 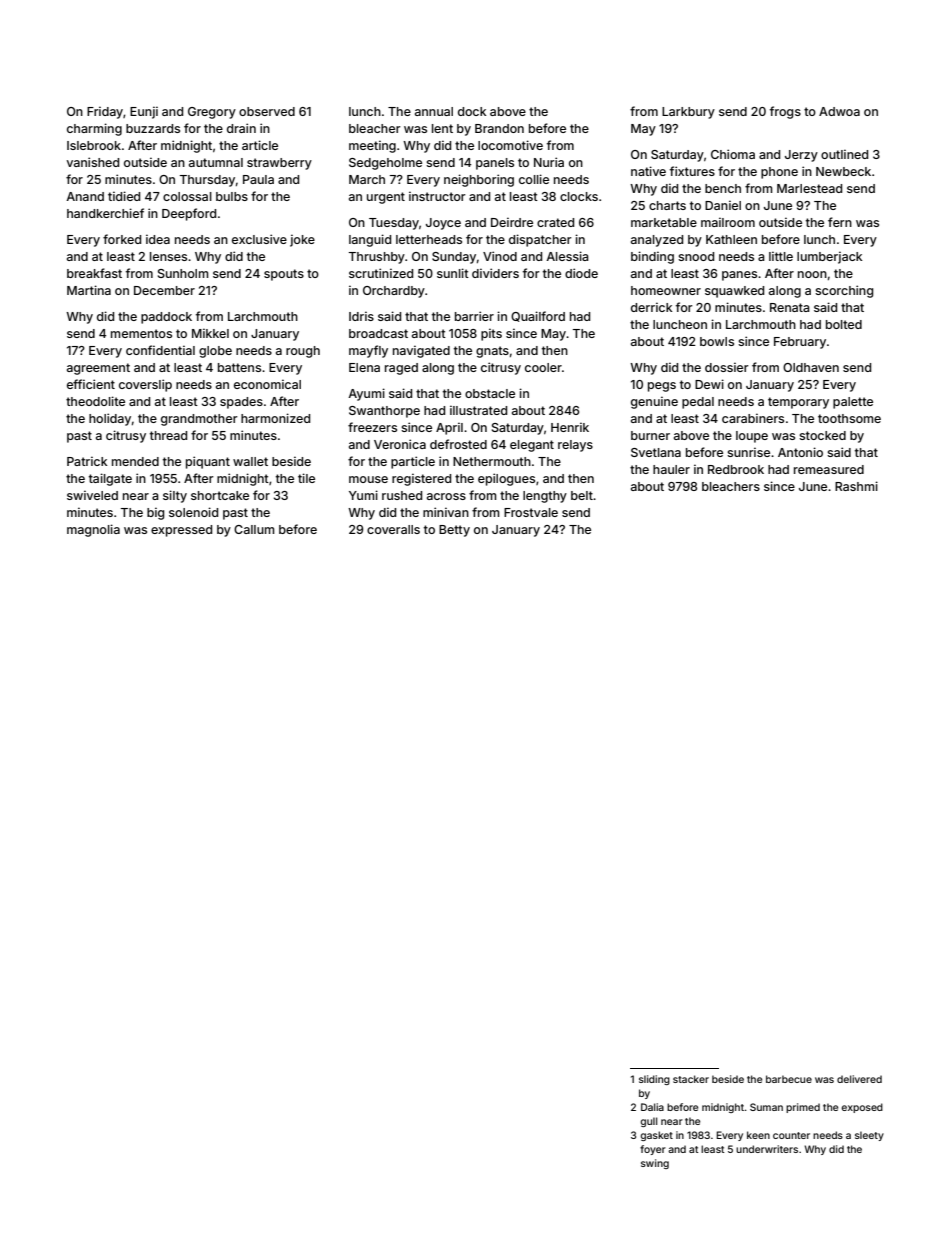 I want to click on Henrik, so click(x=570, y=427).
